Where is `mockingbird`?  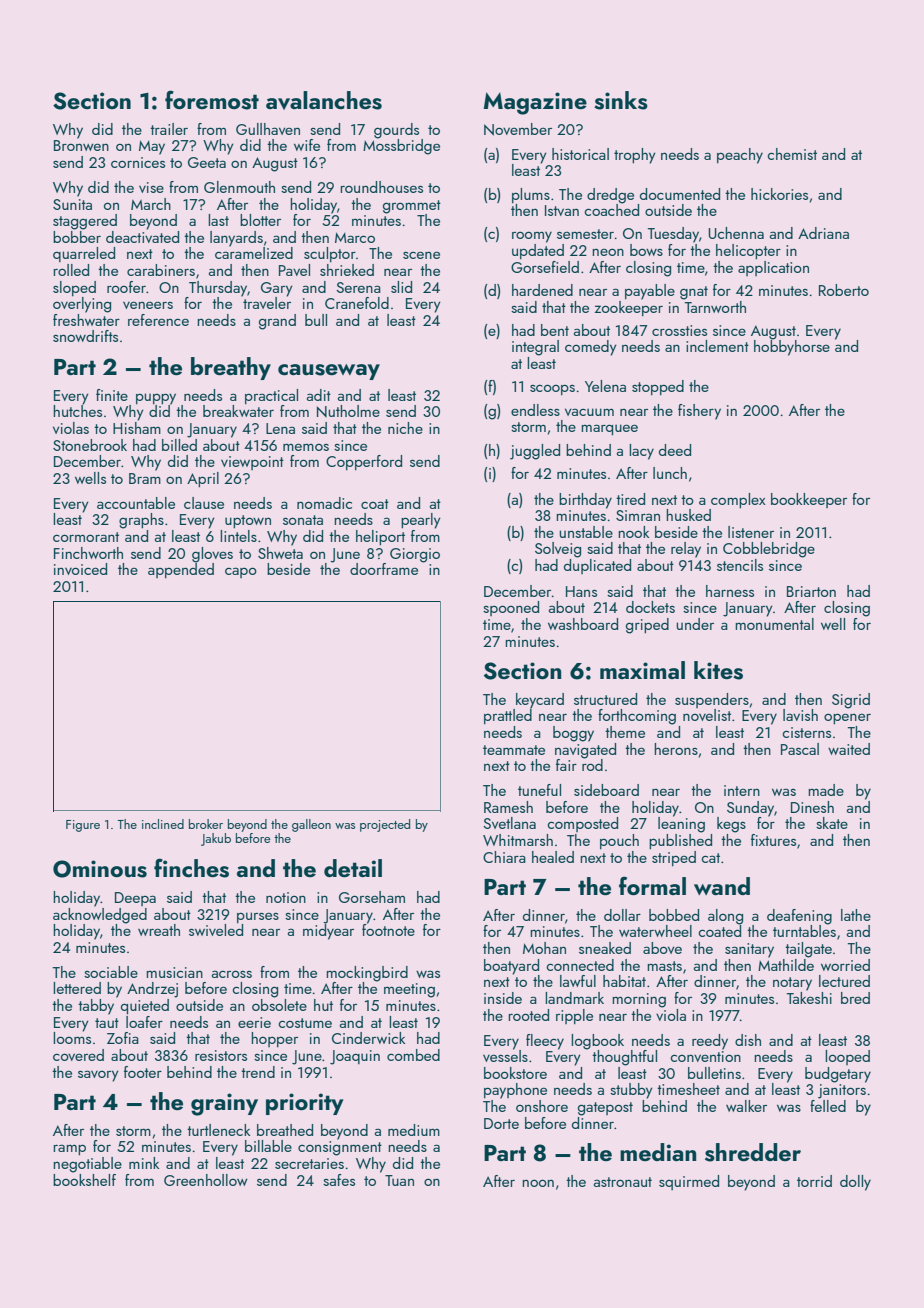 mockingbird is located at coordinates (367, 974).
